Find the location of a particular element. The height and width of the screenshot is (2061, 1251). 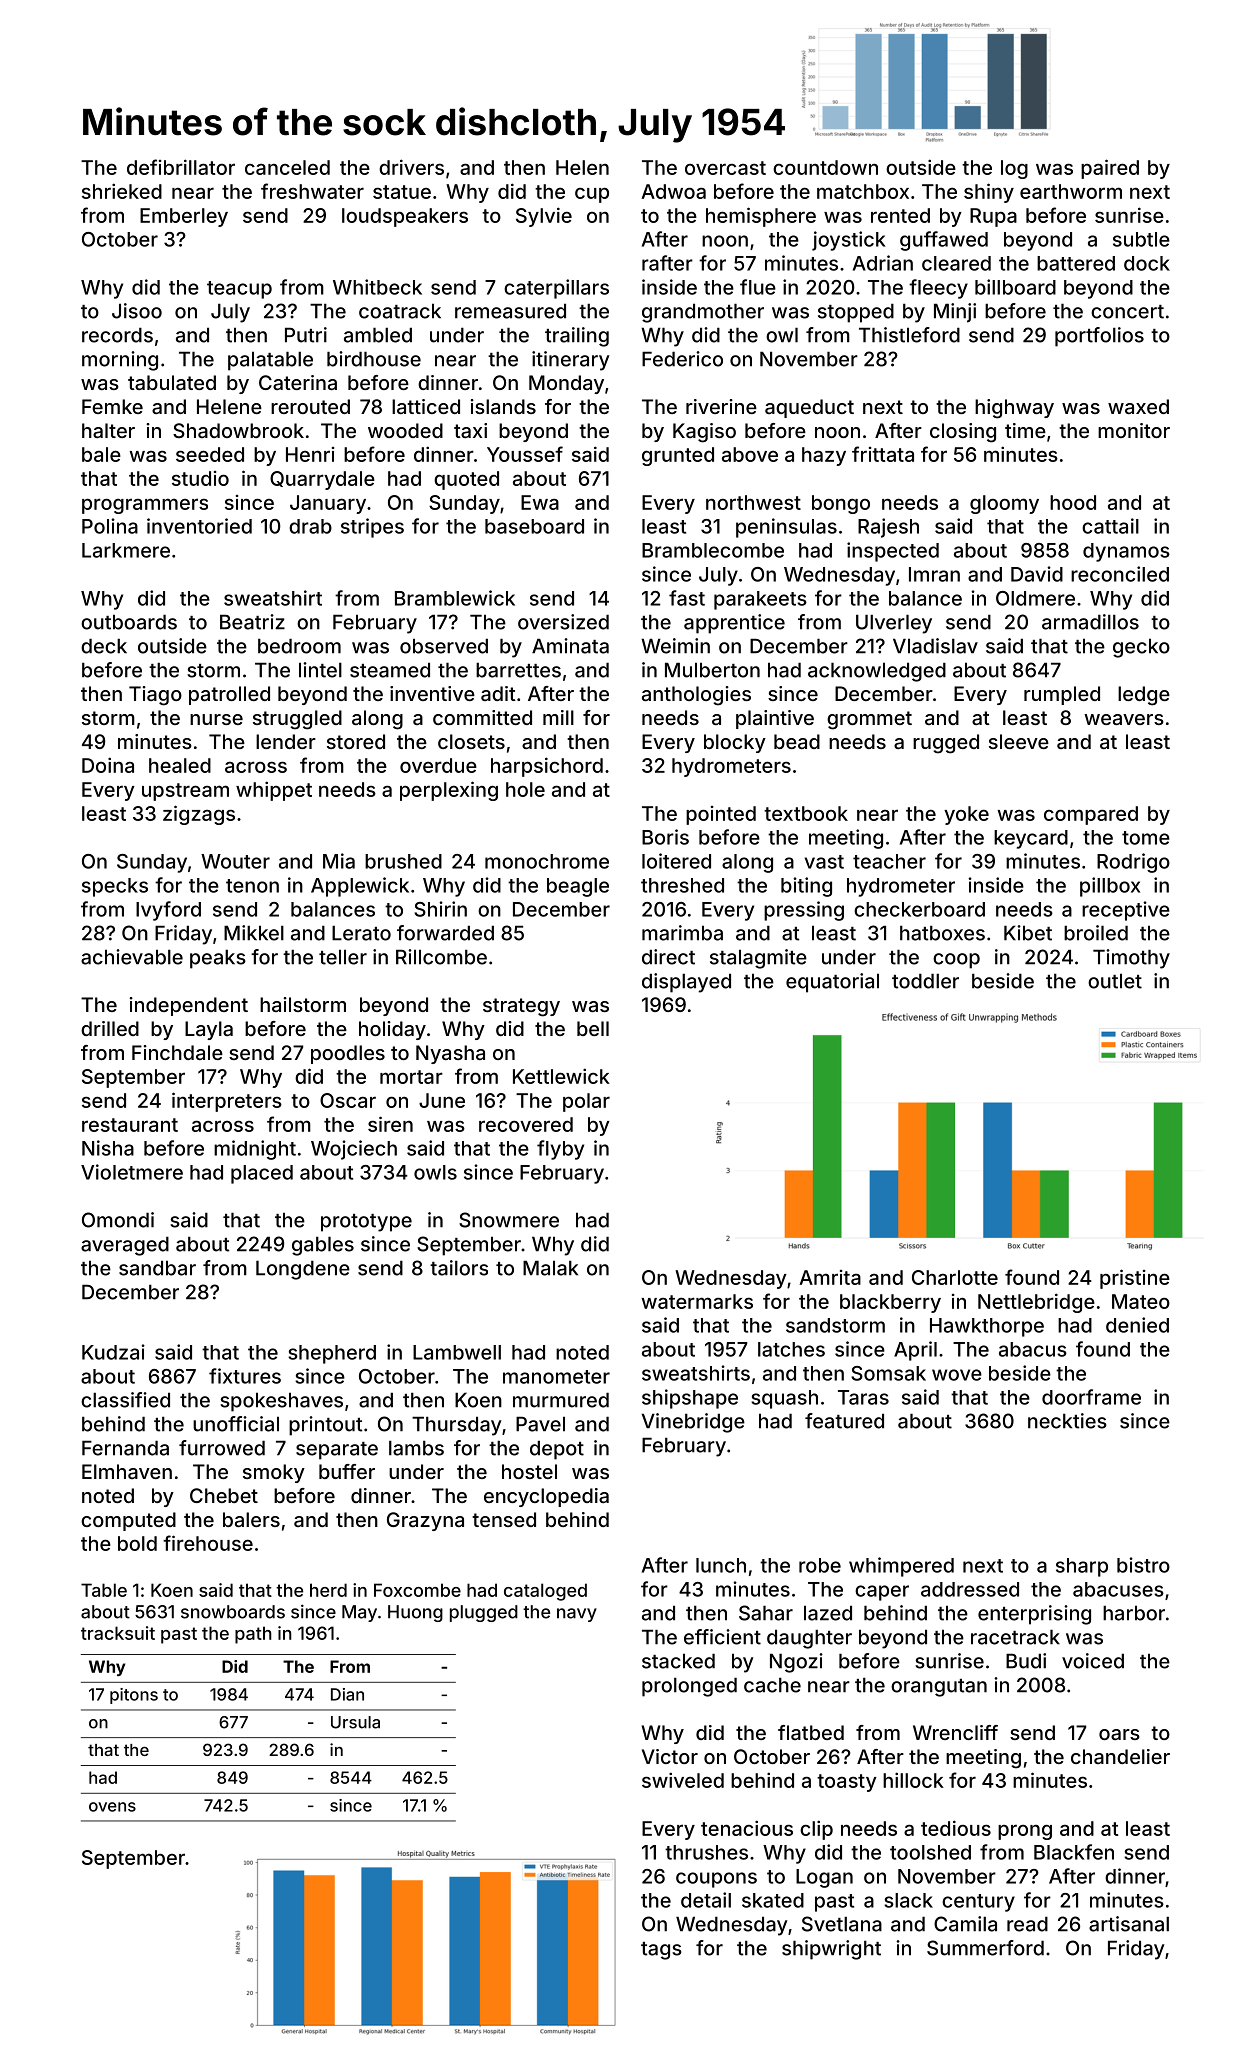

Minji is located at coordinates (955, 313).
